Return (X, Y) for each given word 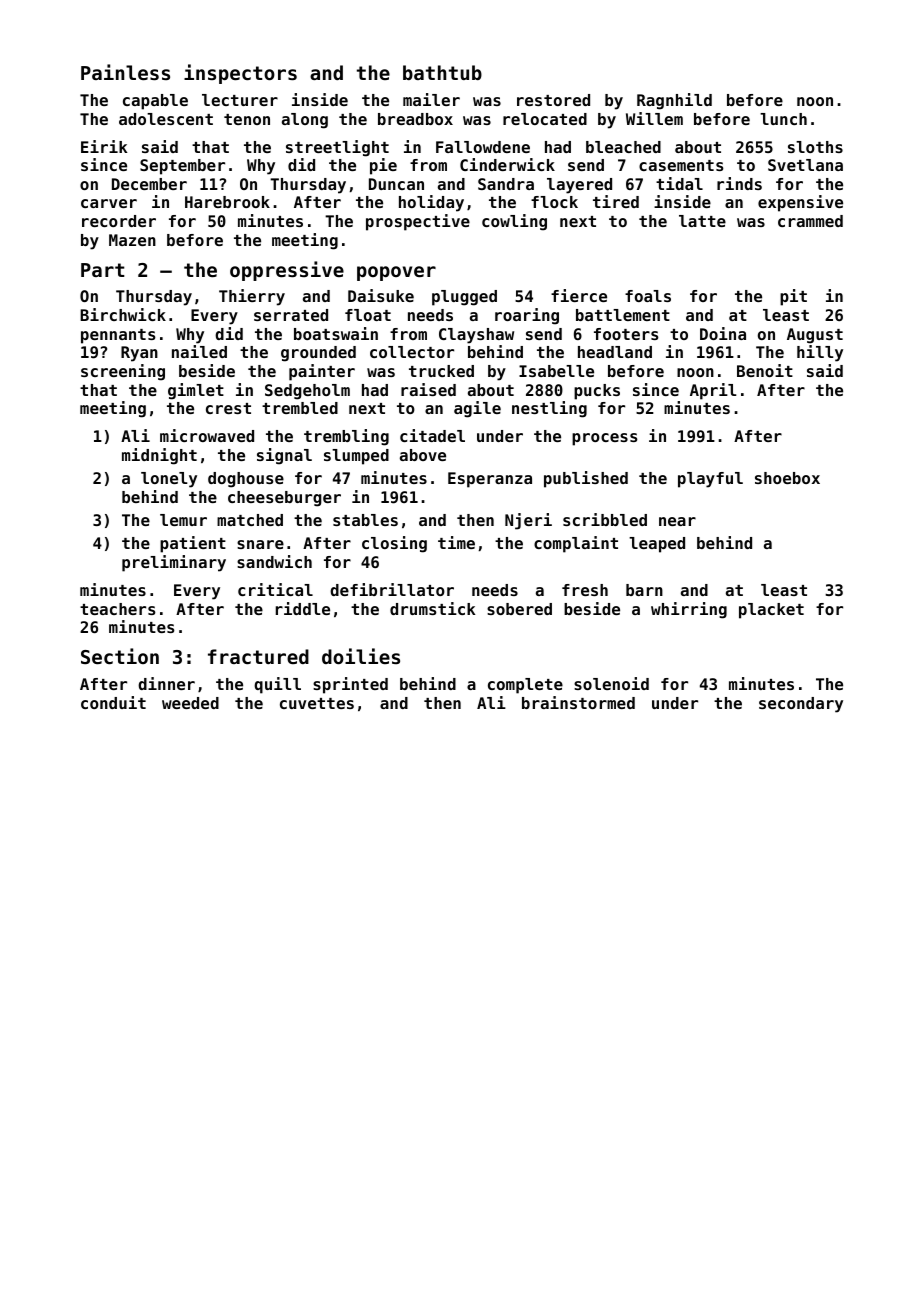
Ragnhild (674, 101)
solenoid (611, 683)
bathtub (442, 72)
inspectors (240, 74)
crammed (810, 221)
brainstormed (578, 702)
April (713, 391)
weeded (190, 703)
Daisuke (381, 295)
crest (228, 408)
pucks (597, 392)
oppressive (287, 271)
